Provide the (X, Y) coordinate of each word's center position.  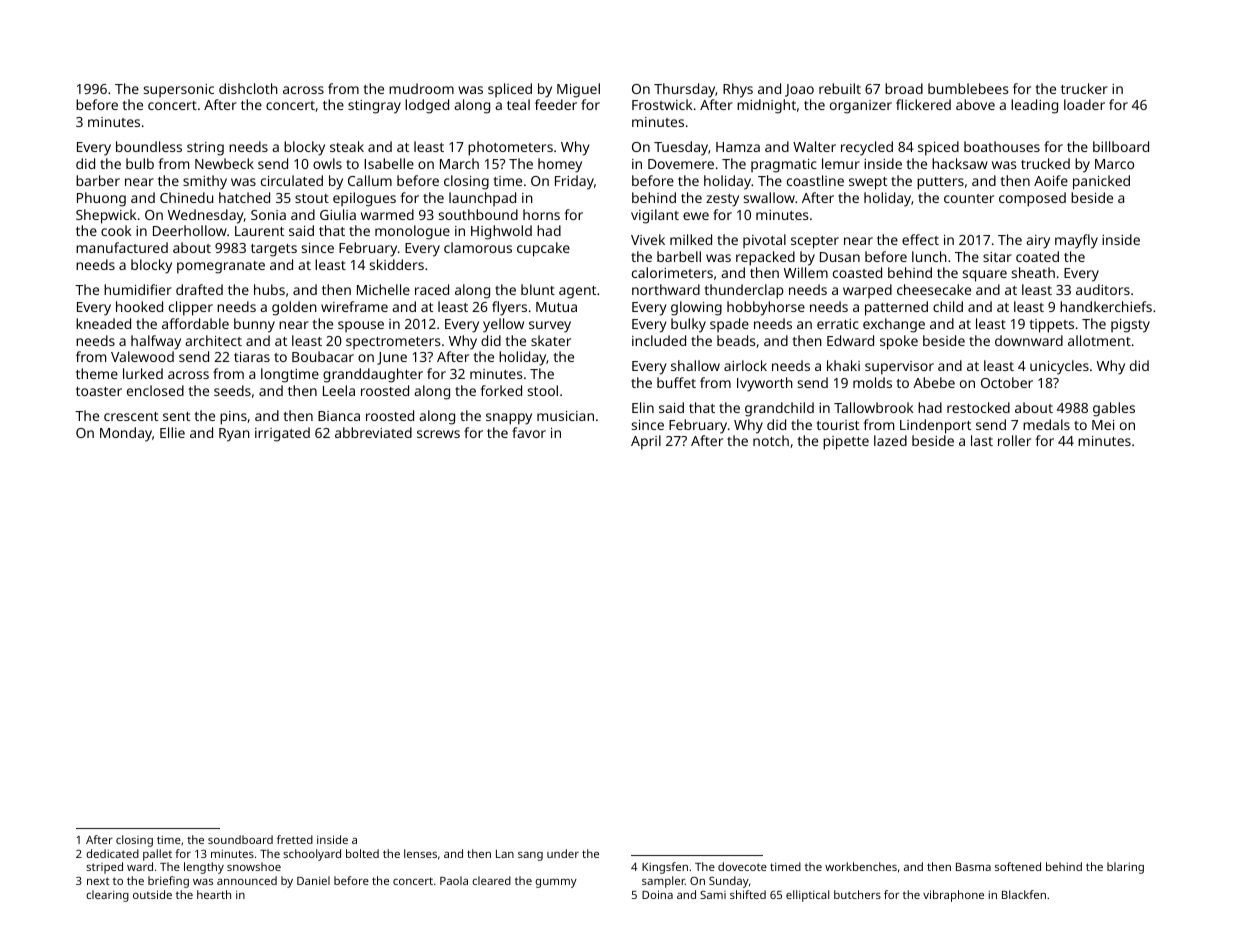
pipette (846, 443)
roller (1014, 440)
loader (1084, 104)
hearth (214, 894)
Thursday (685, 90)
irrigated (282, 434)
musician (565, 416)
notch (771, 440)
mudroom (421, 88)
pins (233, 418)
